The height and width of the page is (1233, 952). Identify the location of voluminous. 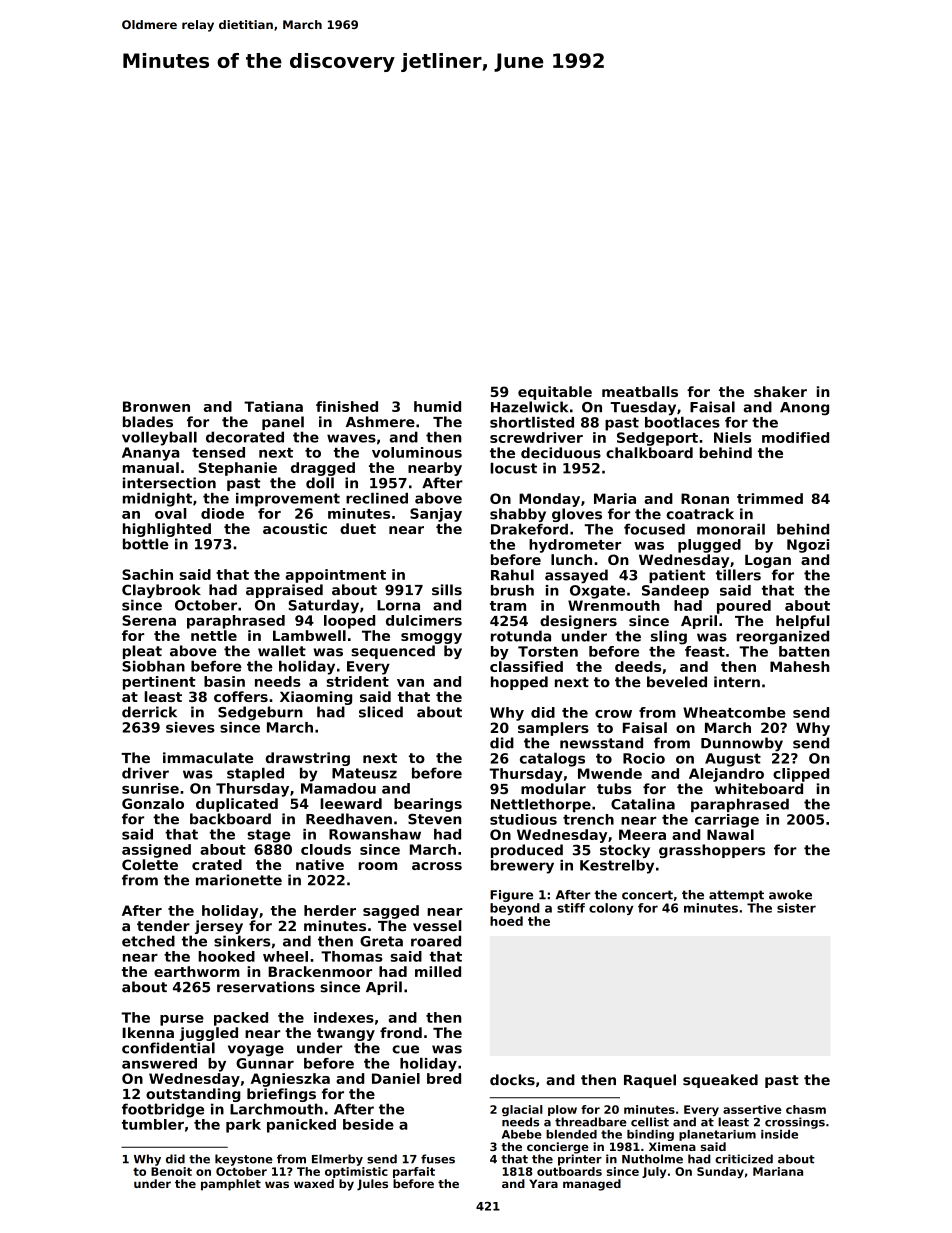
(417, 452).
